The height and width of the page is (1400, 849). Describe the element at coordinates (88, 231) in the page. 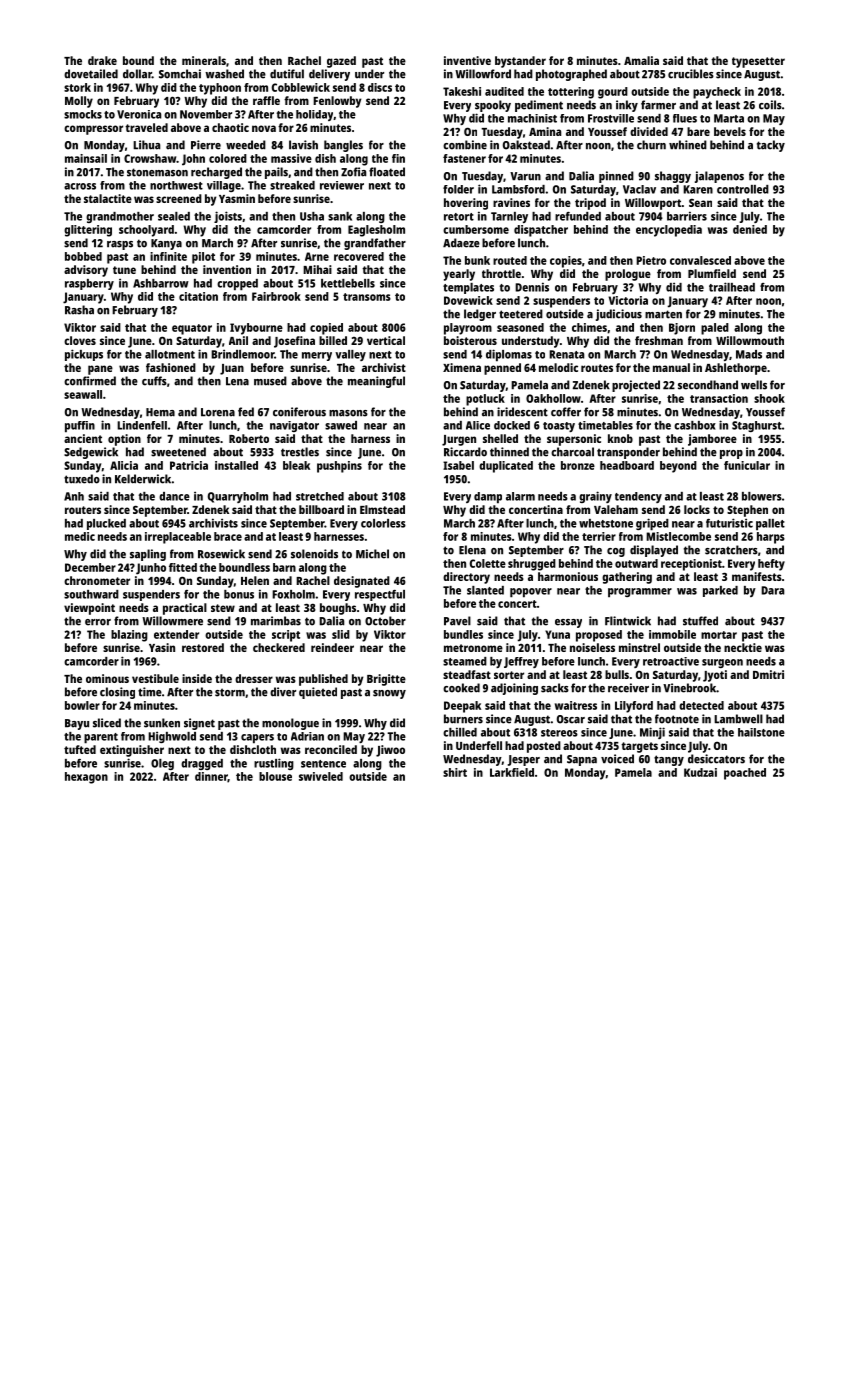

I see `glittering` at that location.
